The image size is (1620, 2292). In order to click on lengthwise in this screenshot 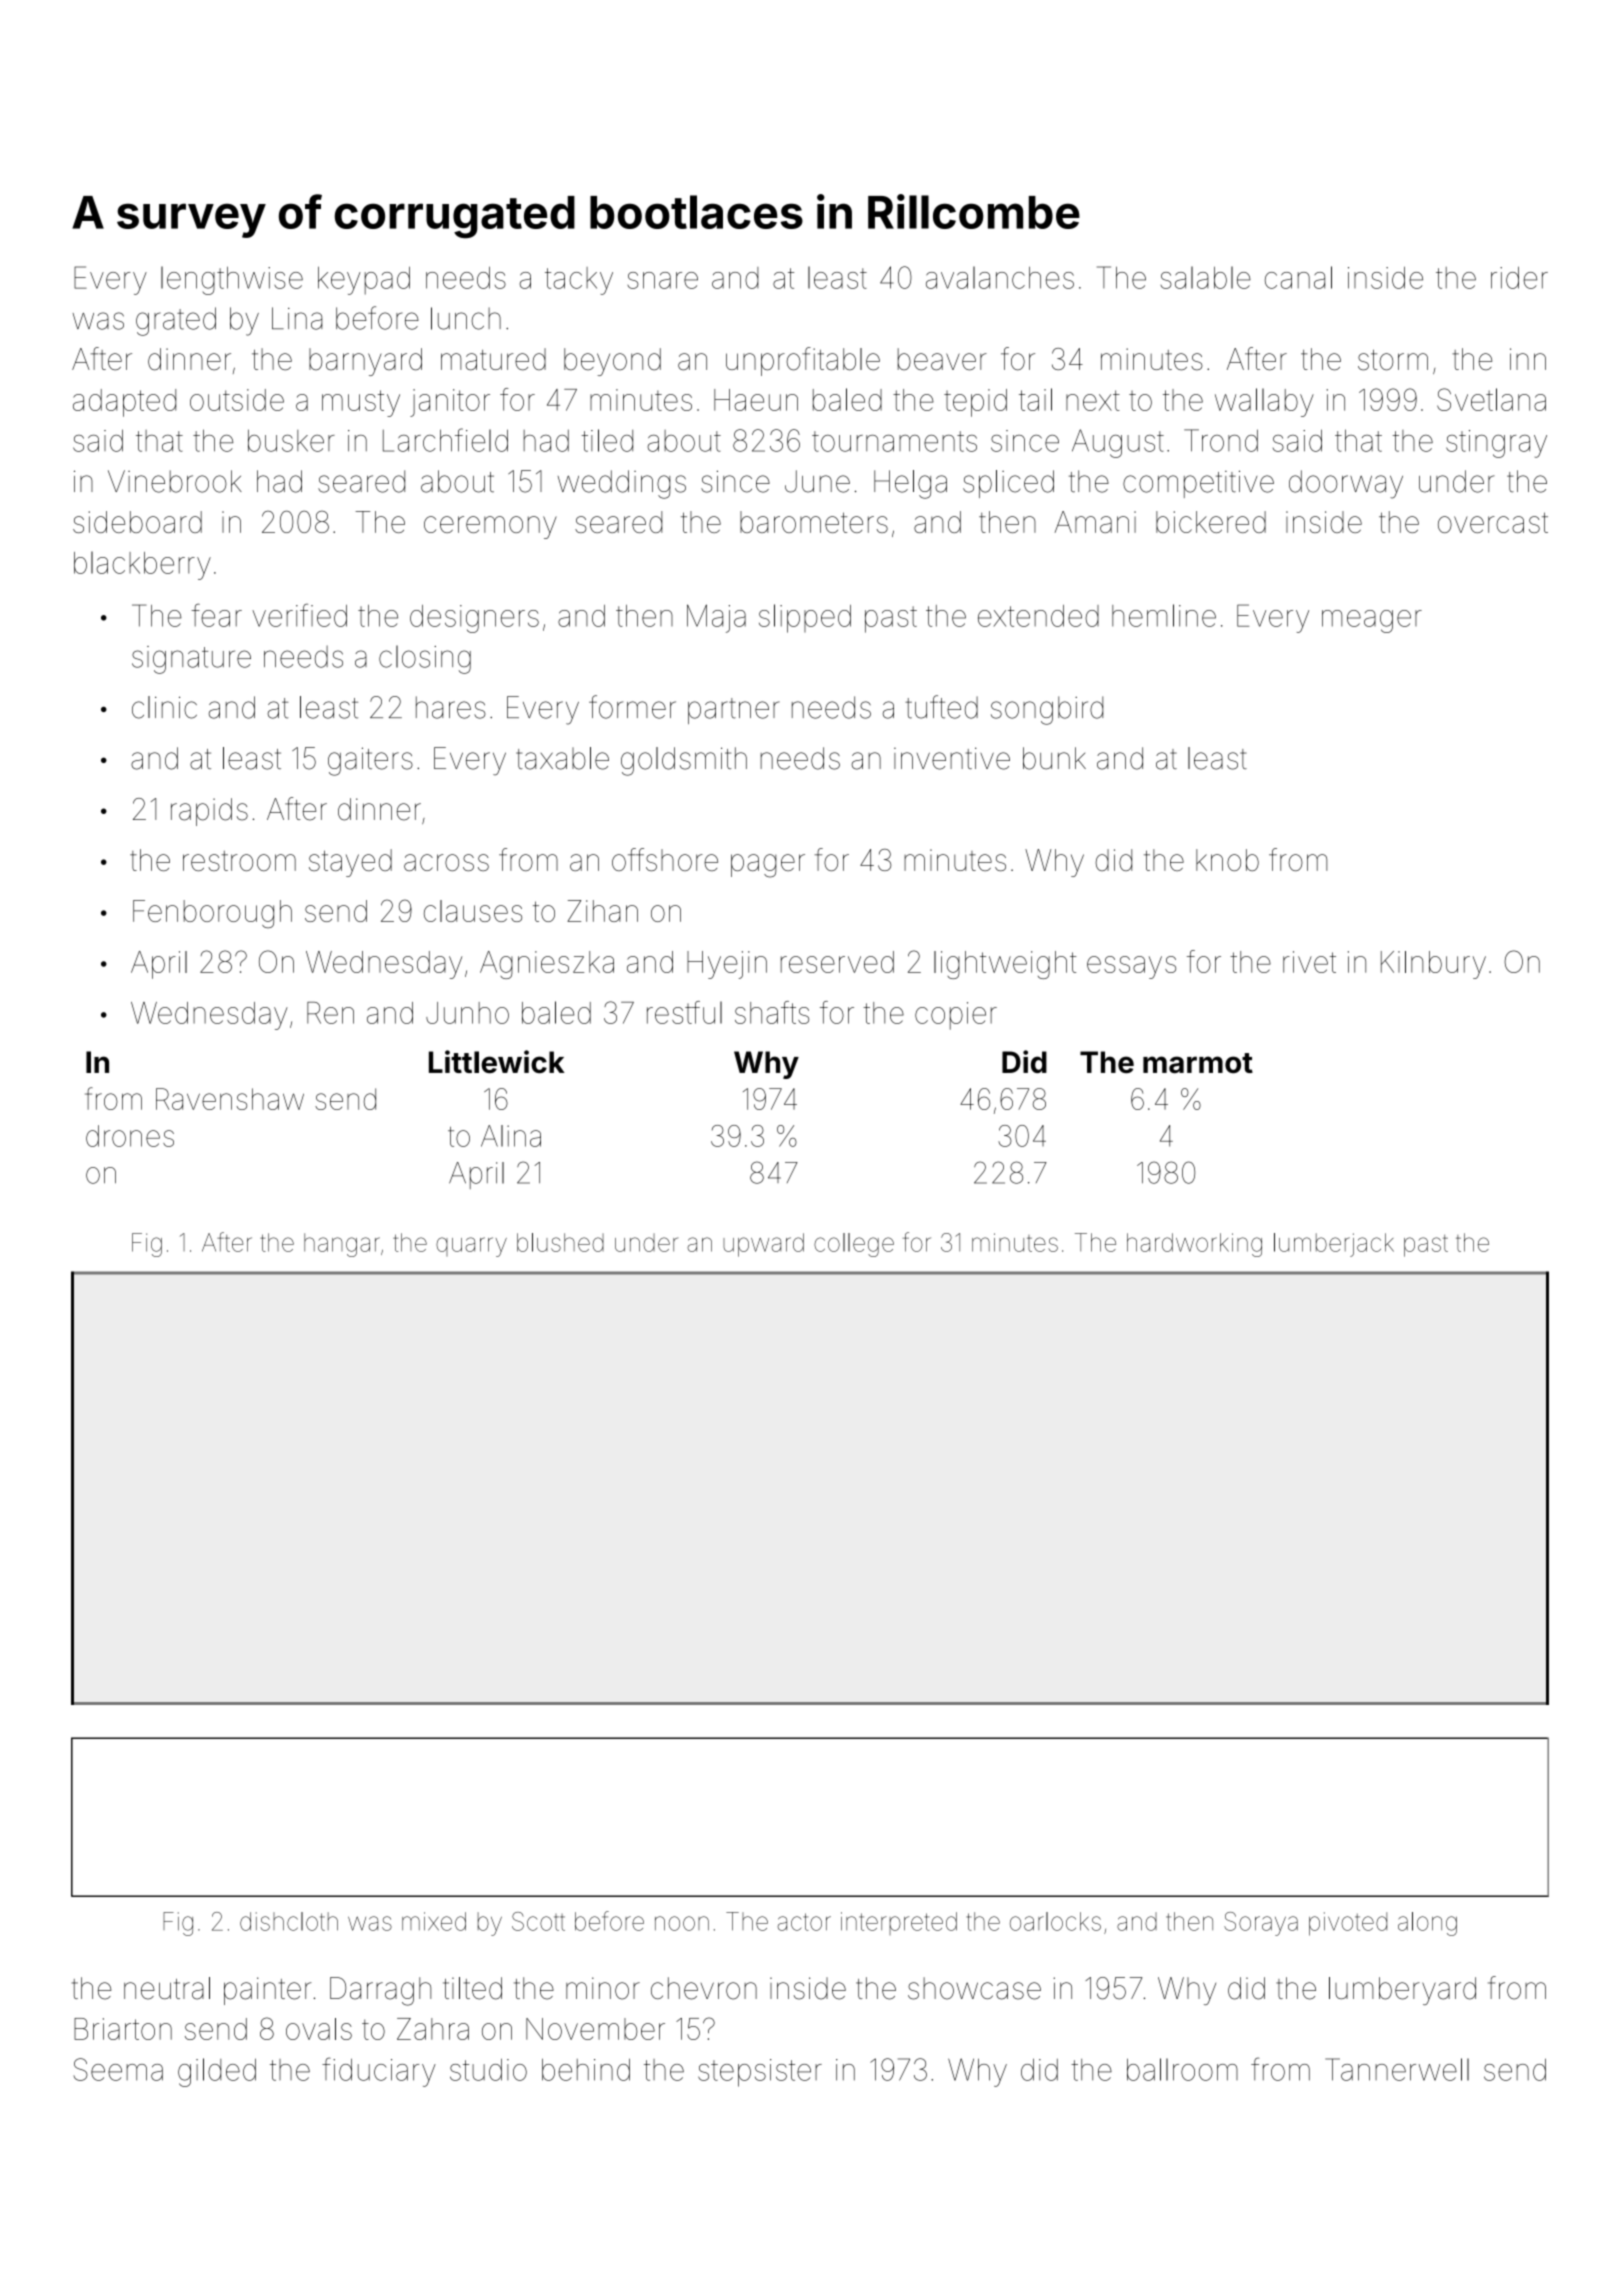, I will do `click(232, 280)`.
